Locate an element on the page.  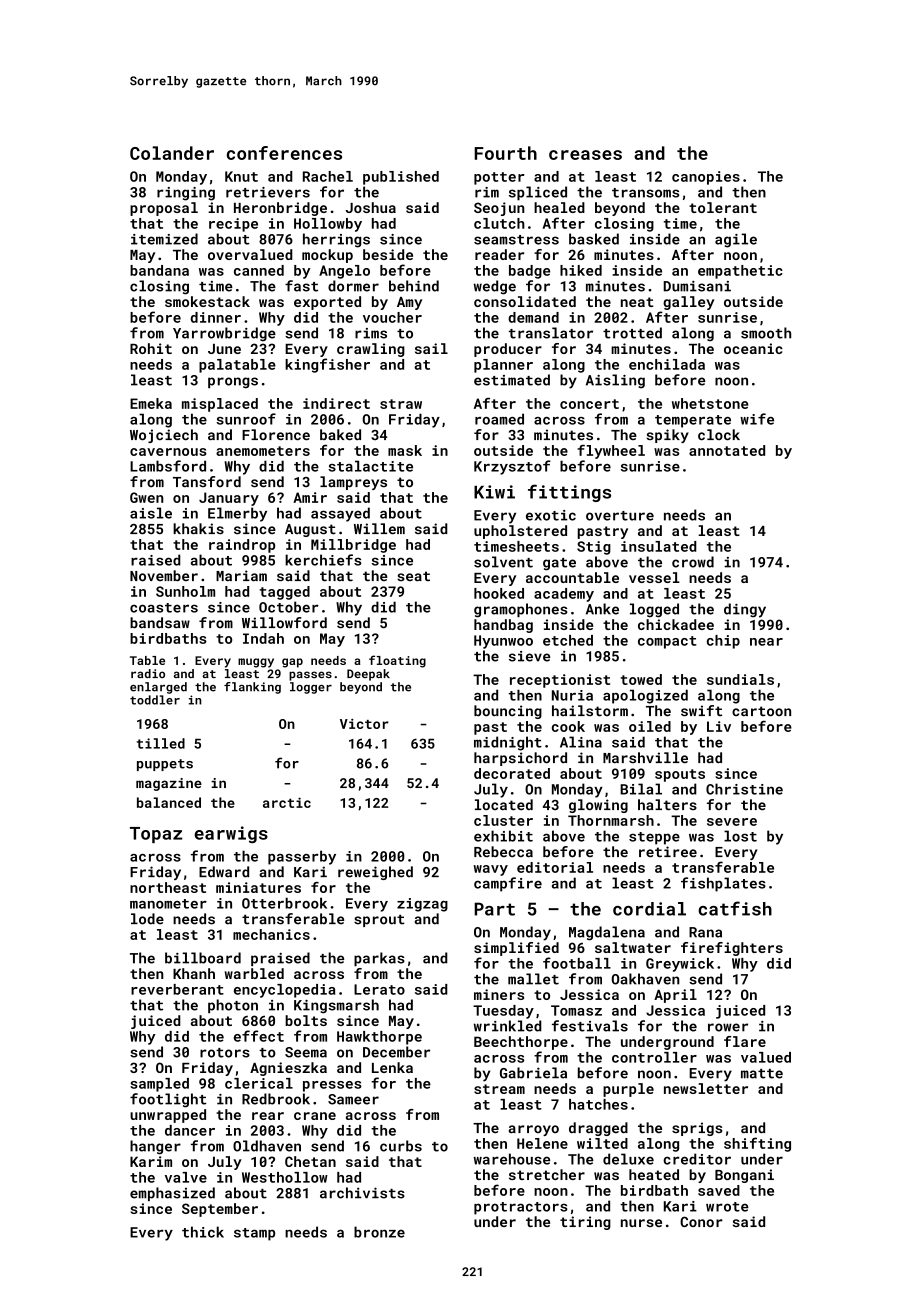
bronze is located at coordinates (379, 1232).
